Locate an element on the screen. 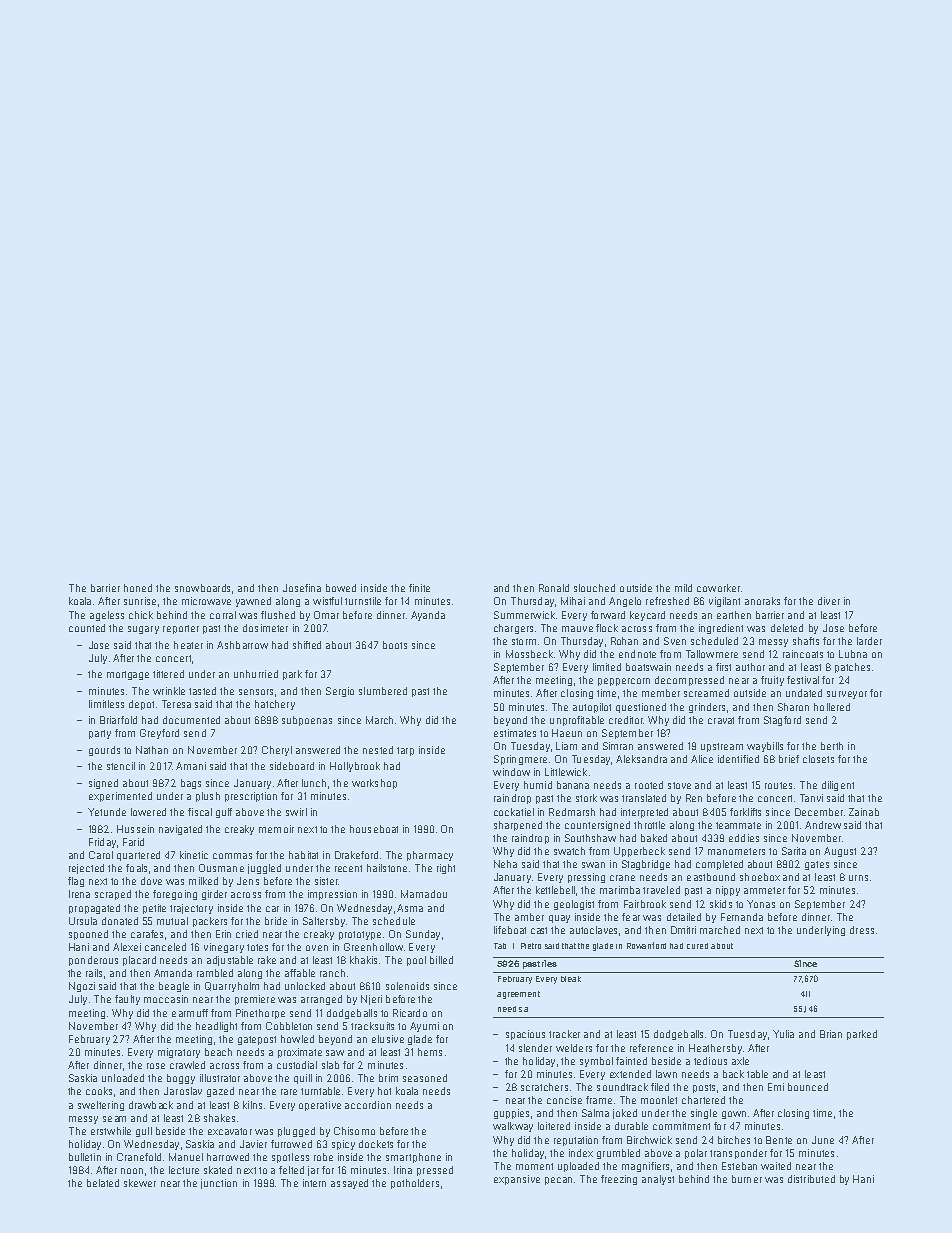 The height and width of the screenshot is (1233, 952). coworker is located at coordinates (718, 588).
